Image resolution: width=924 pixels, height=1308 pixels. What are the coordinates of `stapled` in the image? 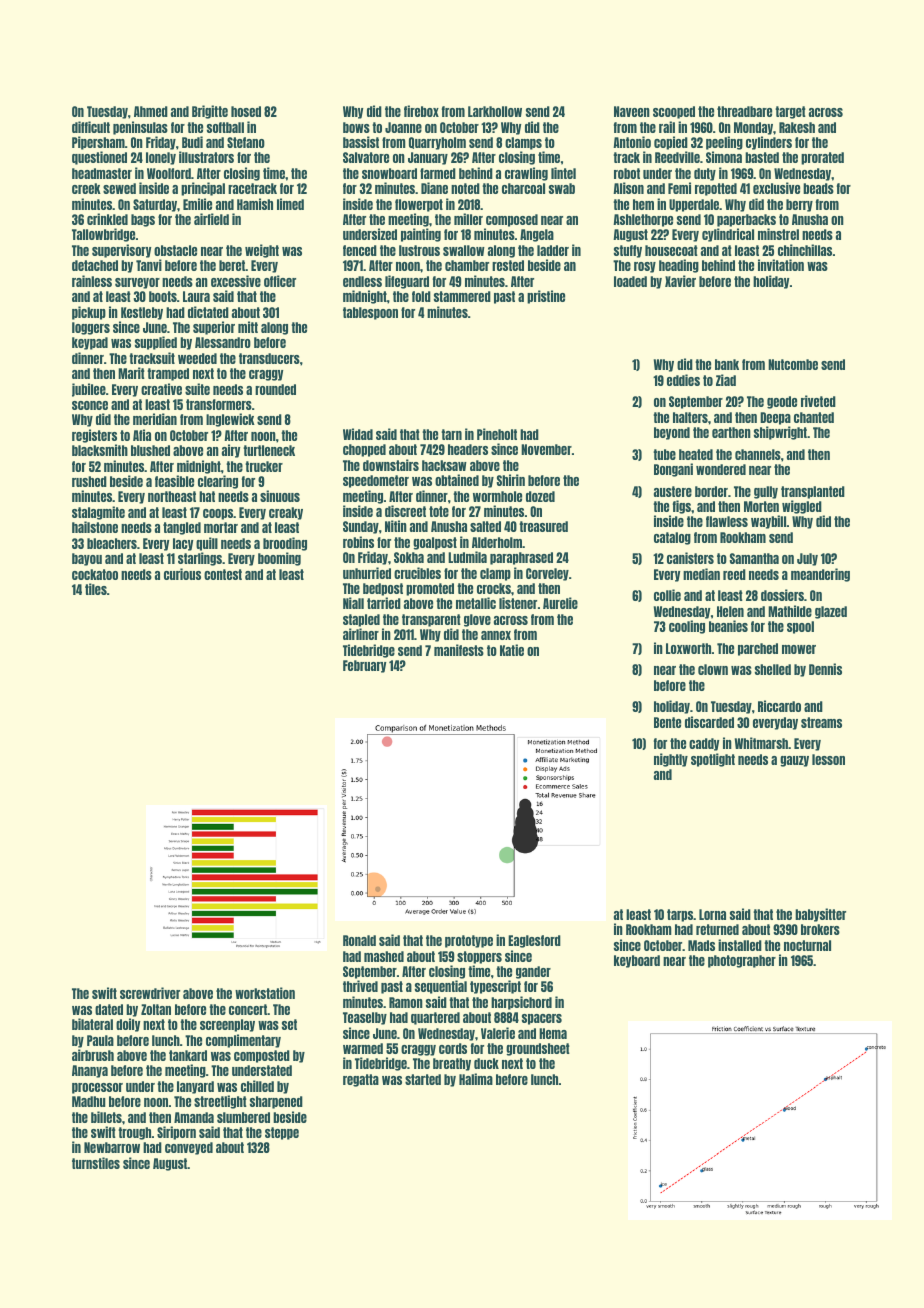 It's located at (361, 620).
